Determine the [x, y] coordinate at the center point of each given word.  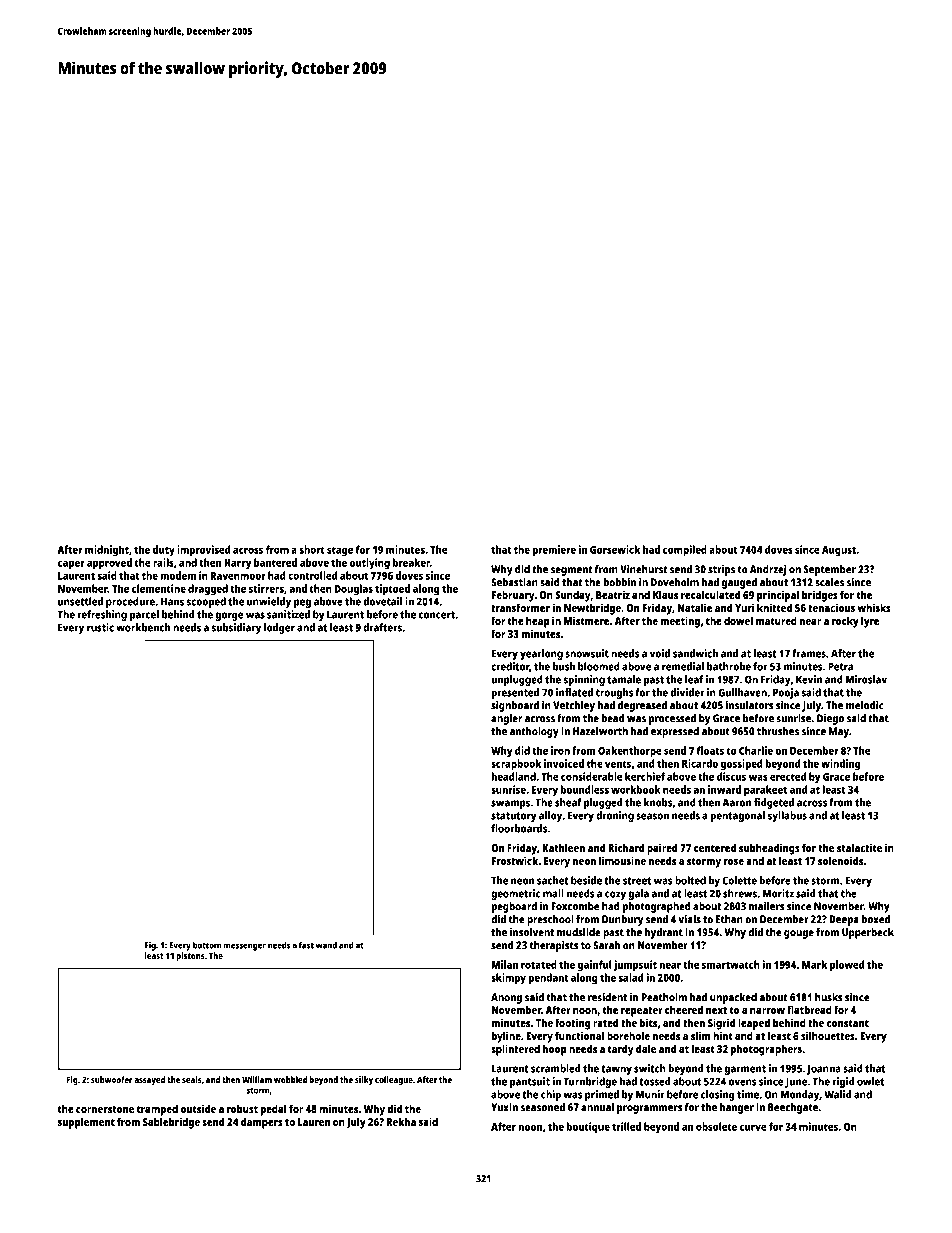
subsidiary [236, 628]
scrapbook [516, 765]
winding [840, 765]
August [839, 551]
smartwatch [731, 964]
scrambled [556, 1068]
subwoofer [112, 1079]
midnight [107, 551]
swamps [510, 804]
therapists [554, 946]
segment [572, 571]
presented [515, 693]
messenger [245, 947]
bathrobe [729, 666]
